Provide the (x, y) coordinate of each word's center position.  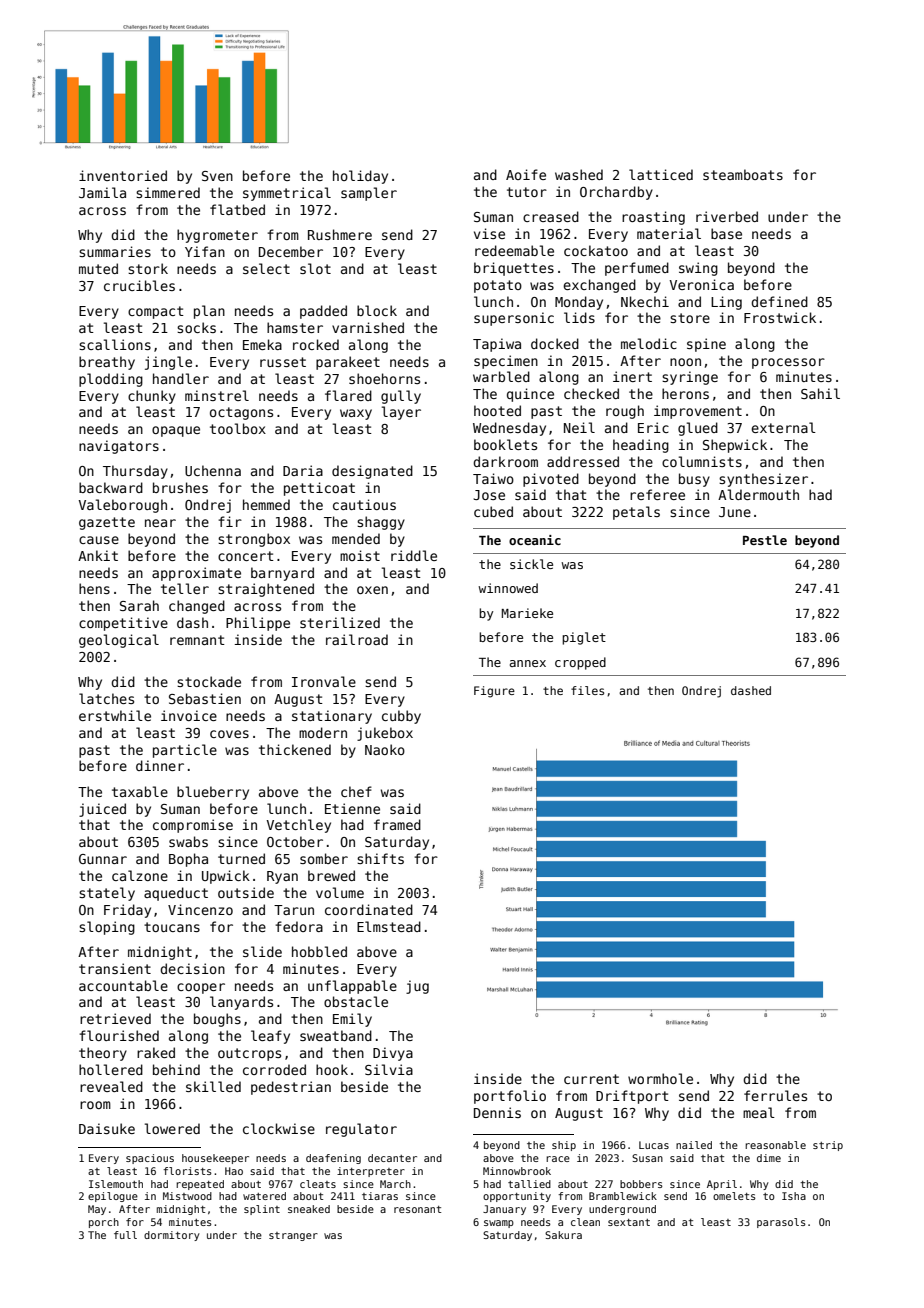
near (160, 523)
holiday (360, 177)
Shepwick (735, 446)
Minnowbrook (517, 1171)
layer (401, 413)
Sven (217, 176)
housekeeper (215, 1159)
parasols (781, 1223)
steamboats (743, 174)
